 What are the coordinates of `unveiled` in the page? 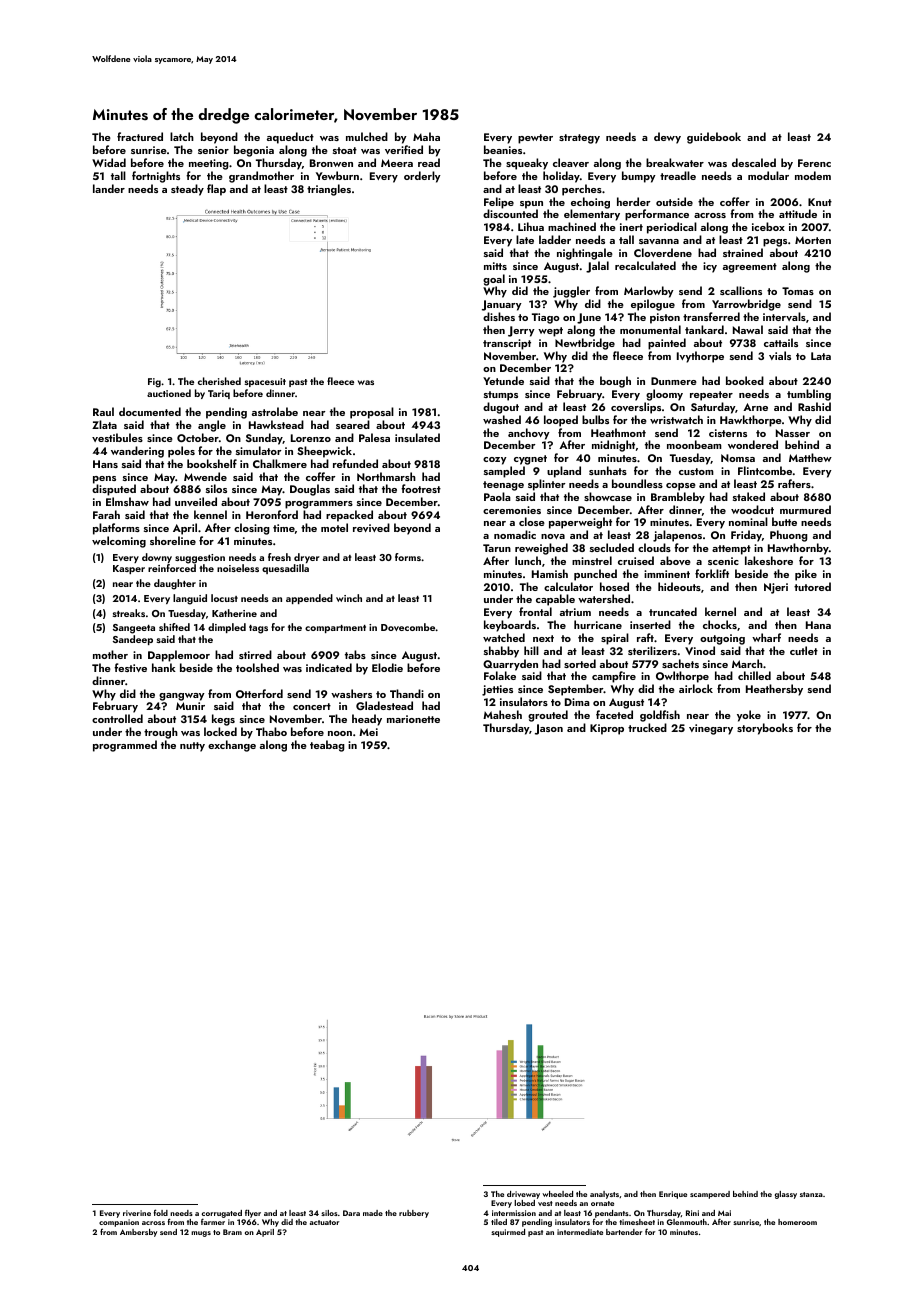 It's located at (196, 501).
